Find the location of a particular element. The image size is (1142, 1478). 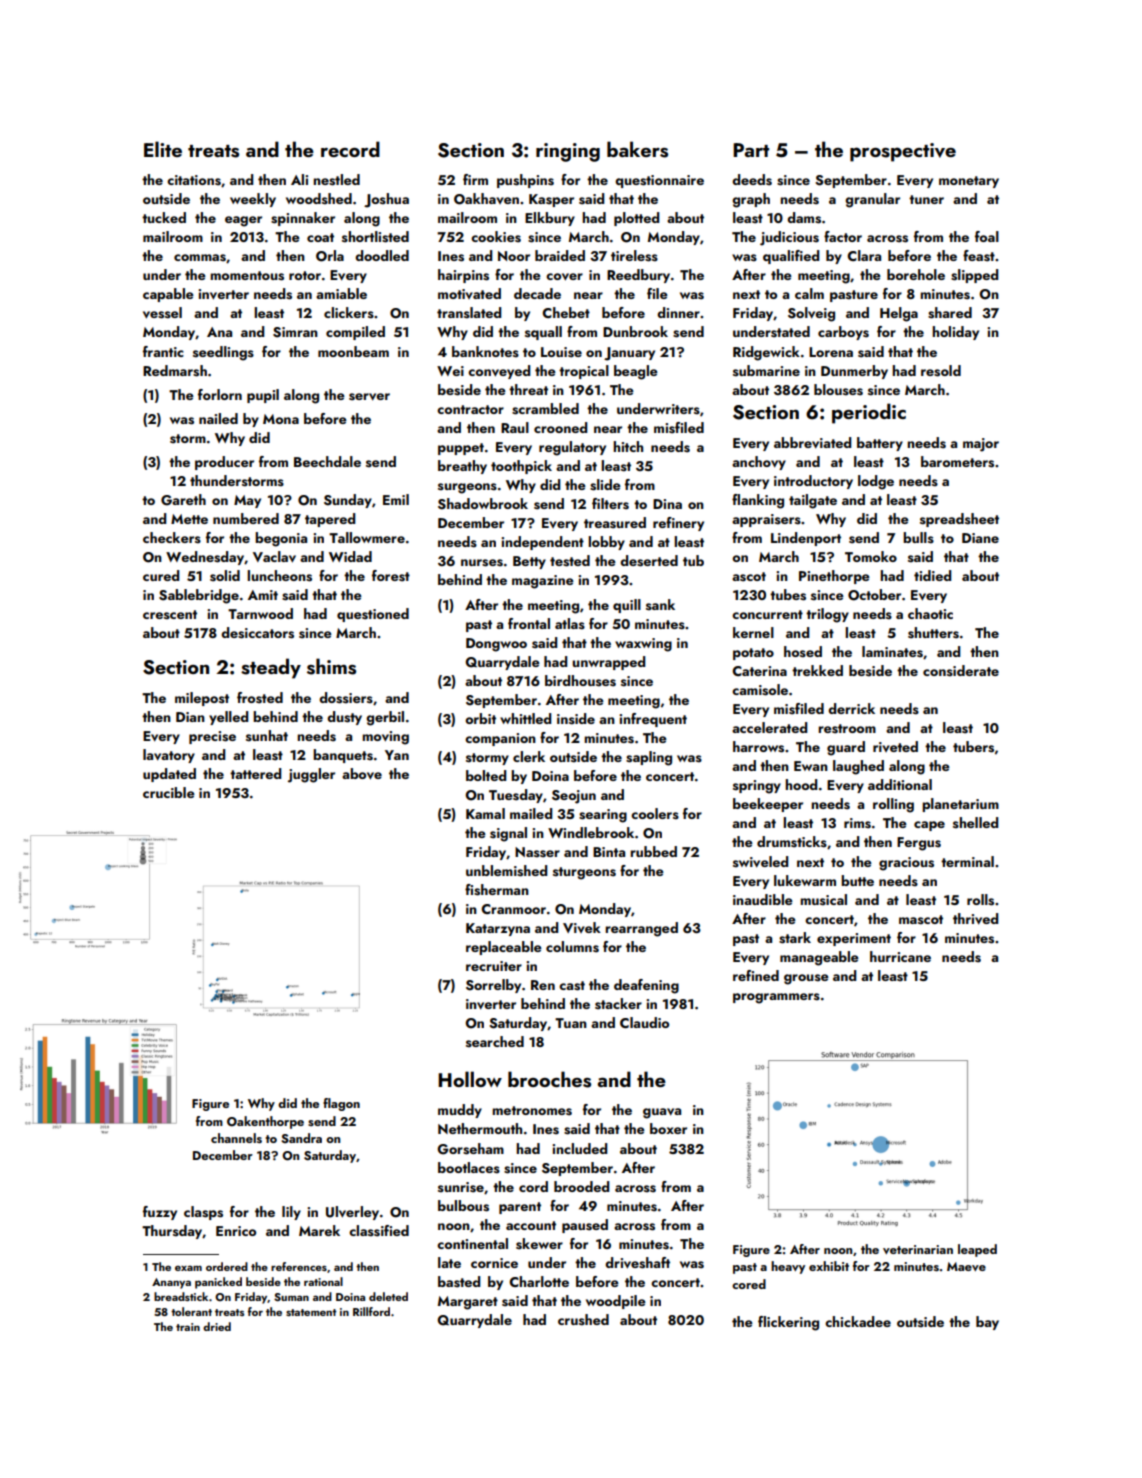

capable is located at coordinates (168, 295).
